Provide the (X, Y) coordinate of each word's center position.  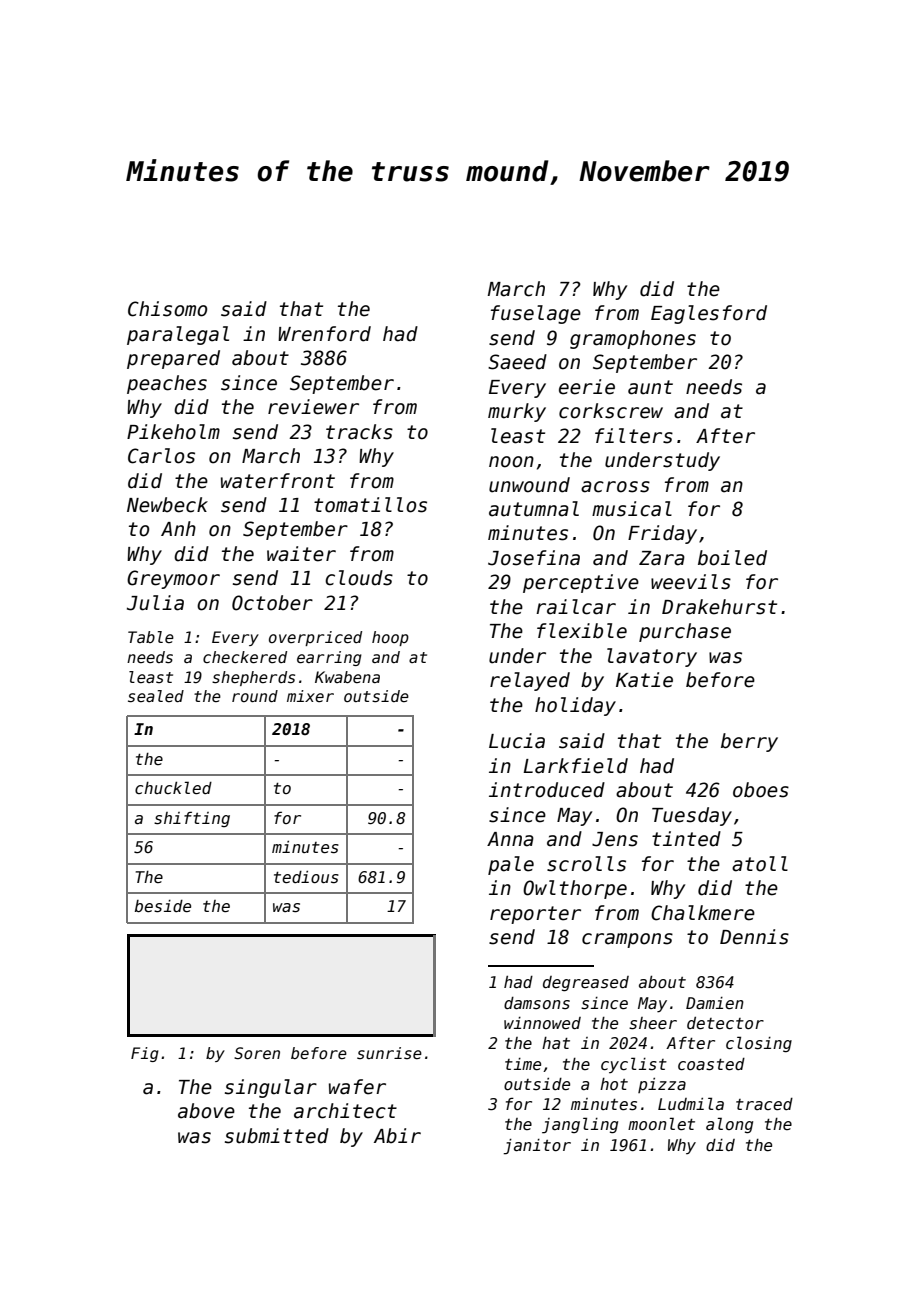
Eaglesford (709, 314)
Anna (510, 839)
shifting (192, 819)
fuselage (536, 314)
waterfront (278, 481)
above (206, 1111)
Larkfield (575, 766)
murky (517, 412)
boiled (732, 558)
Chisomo (167, 309)
